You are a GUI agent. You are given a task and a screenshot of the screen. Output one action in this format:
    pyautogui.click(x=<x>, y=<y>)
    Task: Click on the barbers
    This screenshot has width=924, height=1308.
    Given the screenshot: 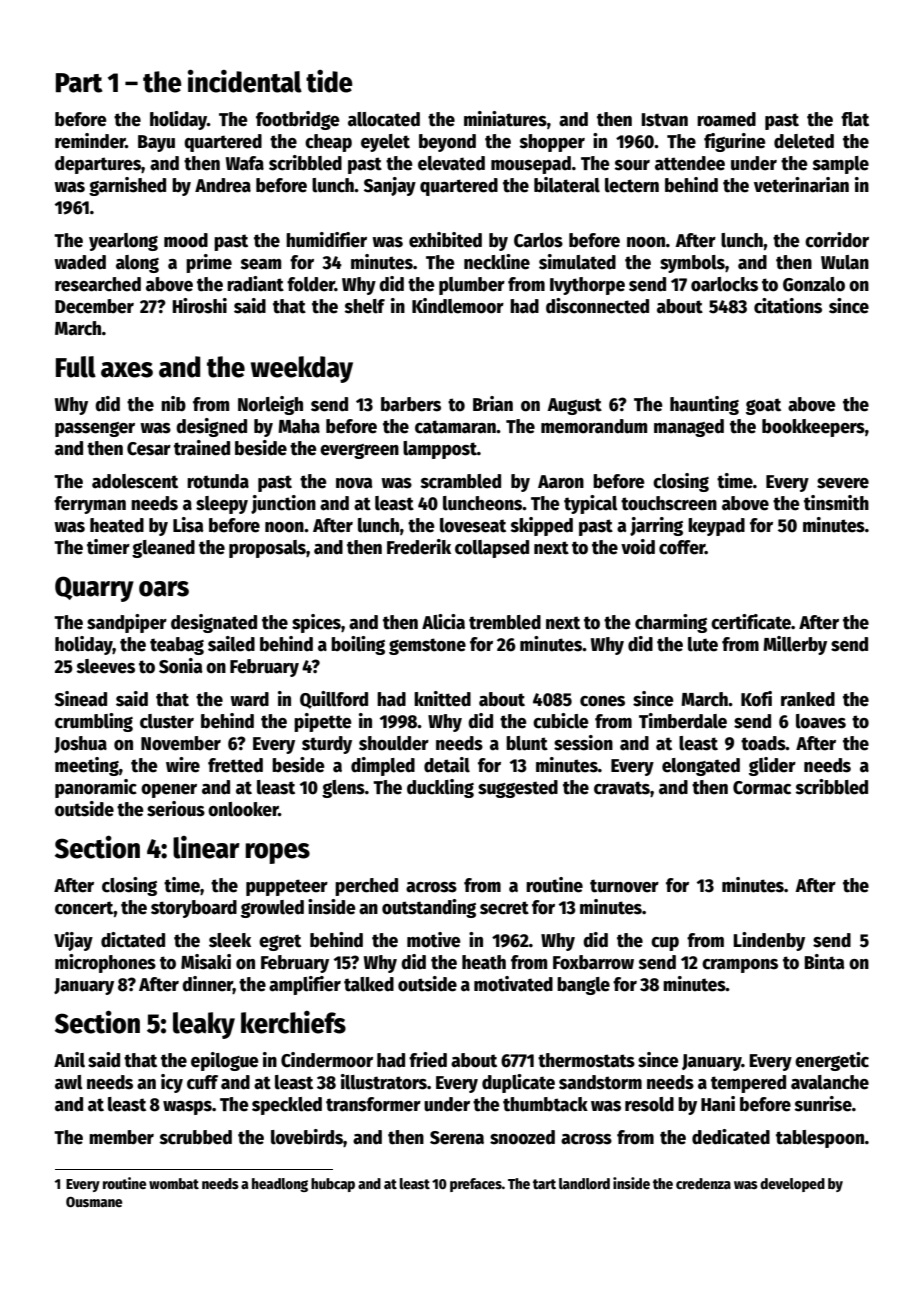 What is the action you would take?
    pyautogui.click(x=411, y=404)
